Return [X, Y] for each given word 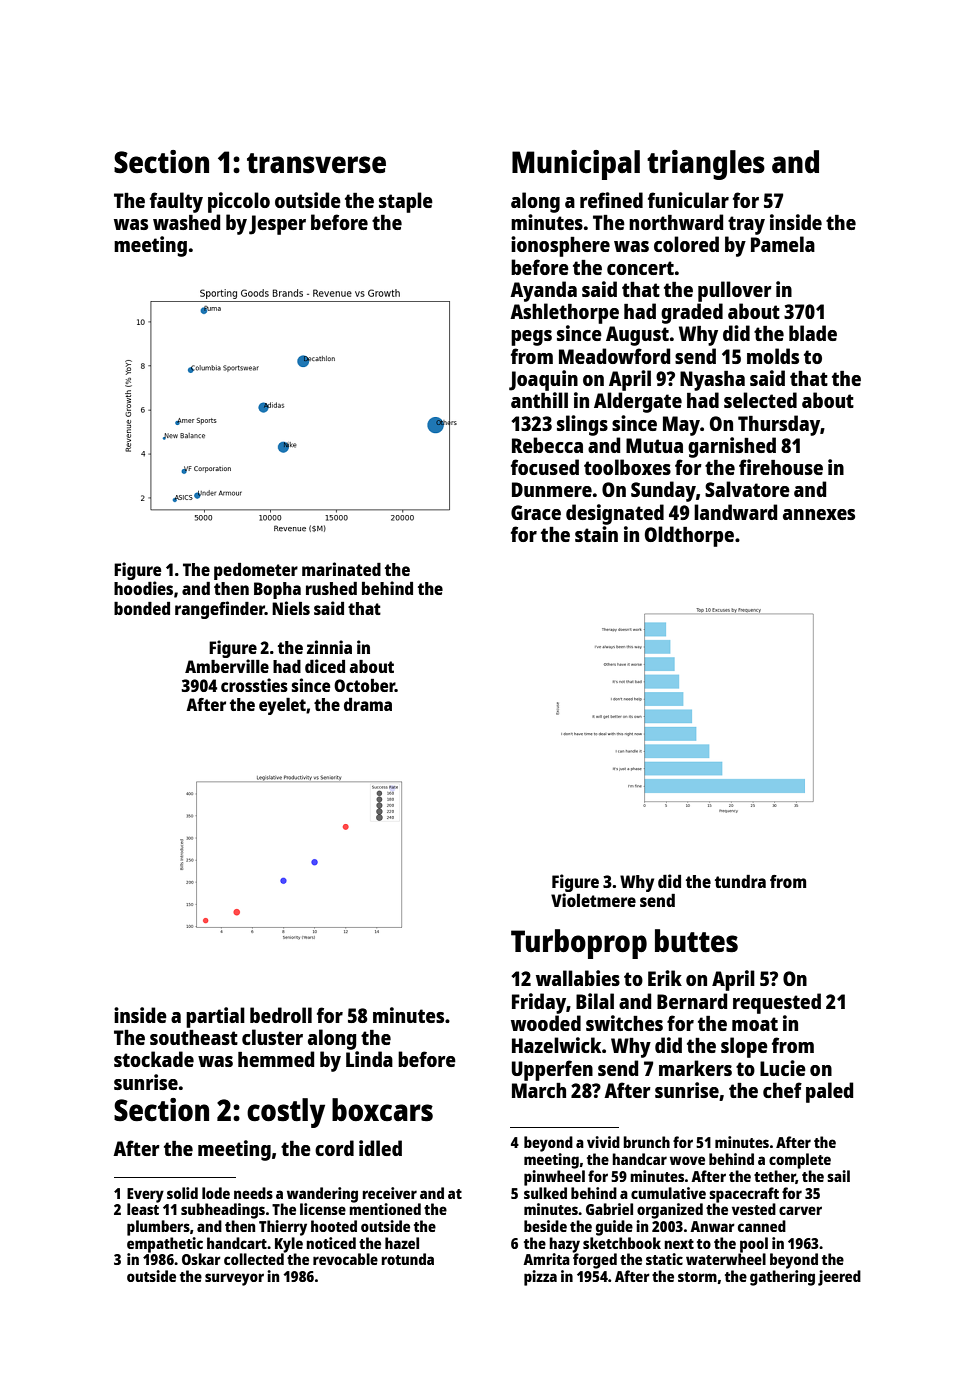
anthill [539, 400]
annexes [819, 514]
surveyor [234, 1279]
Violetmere [593, 900]
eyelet [282, 706]
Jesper [277, 225]
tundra [740, 881]
